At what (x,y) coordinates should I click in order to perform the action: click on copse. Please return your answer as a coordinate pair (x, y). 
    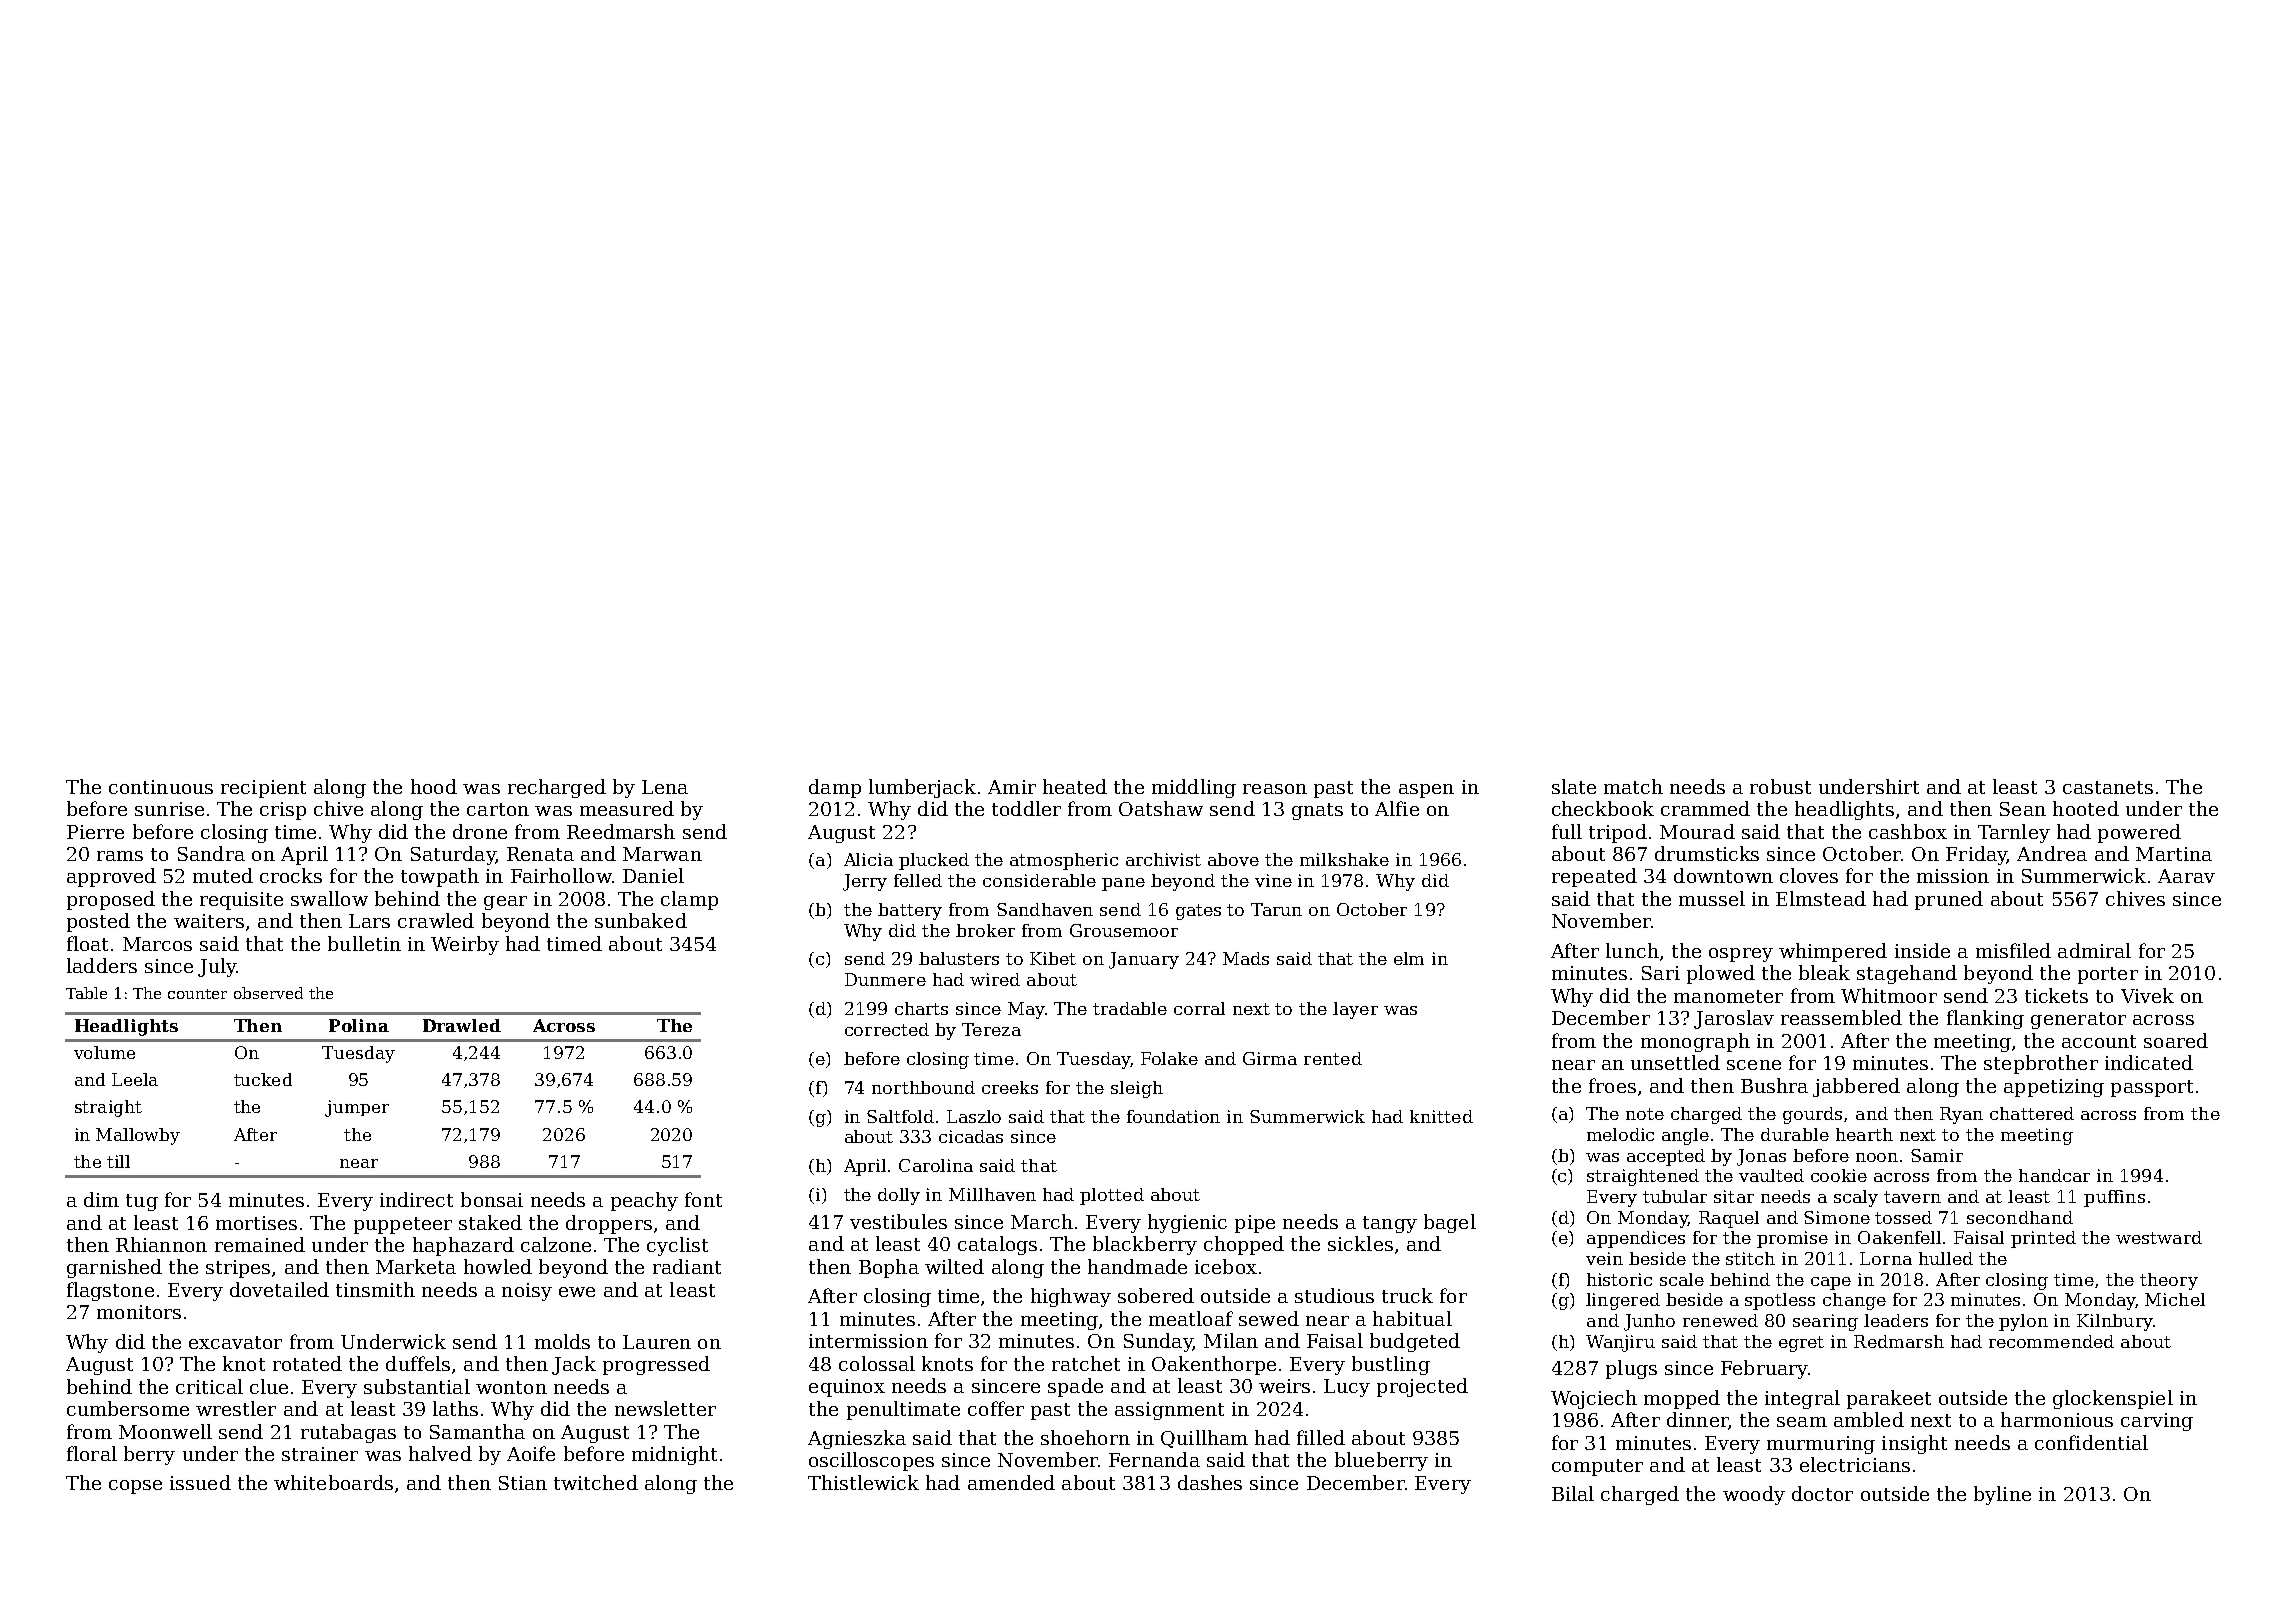
    Looking at the image, I should click on (135, 1487).
